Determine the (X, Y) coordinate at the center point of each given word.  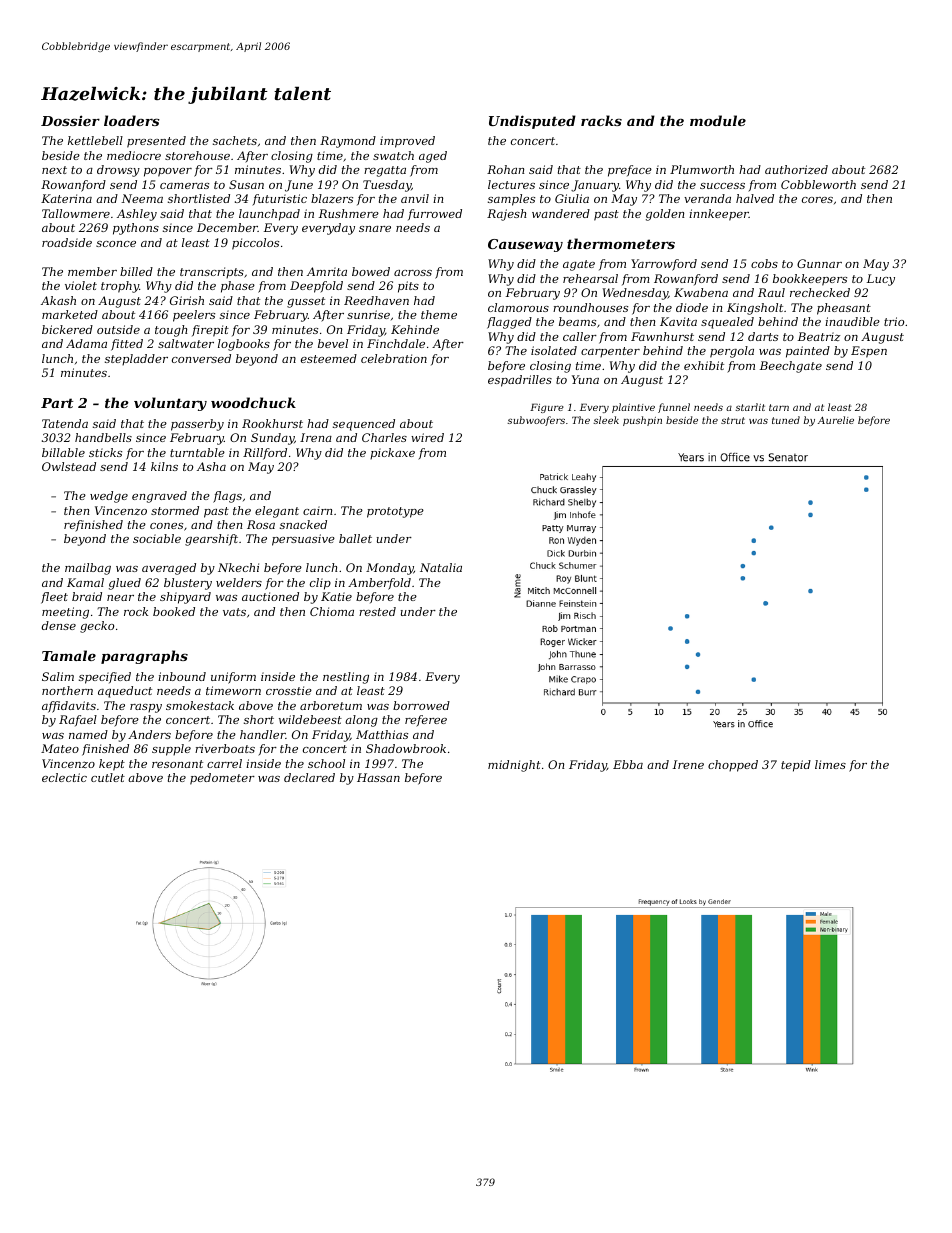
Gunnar (819, 263)
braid (87, 596)
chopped (733, 766)
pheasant (844, 309)
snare (375, 229)
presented (156, 142)
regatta (385, 171)
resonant (177, 764)
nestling (346, 678)
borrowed (421, 705)
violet (81, 285)
